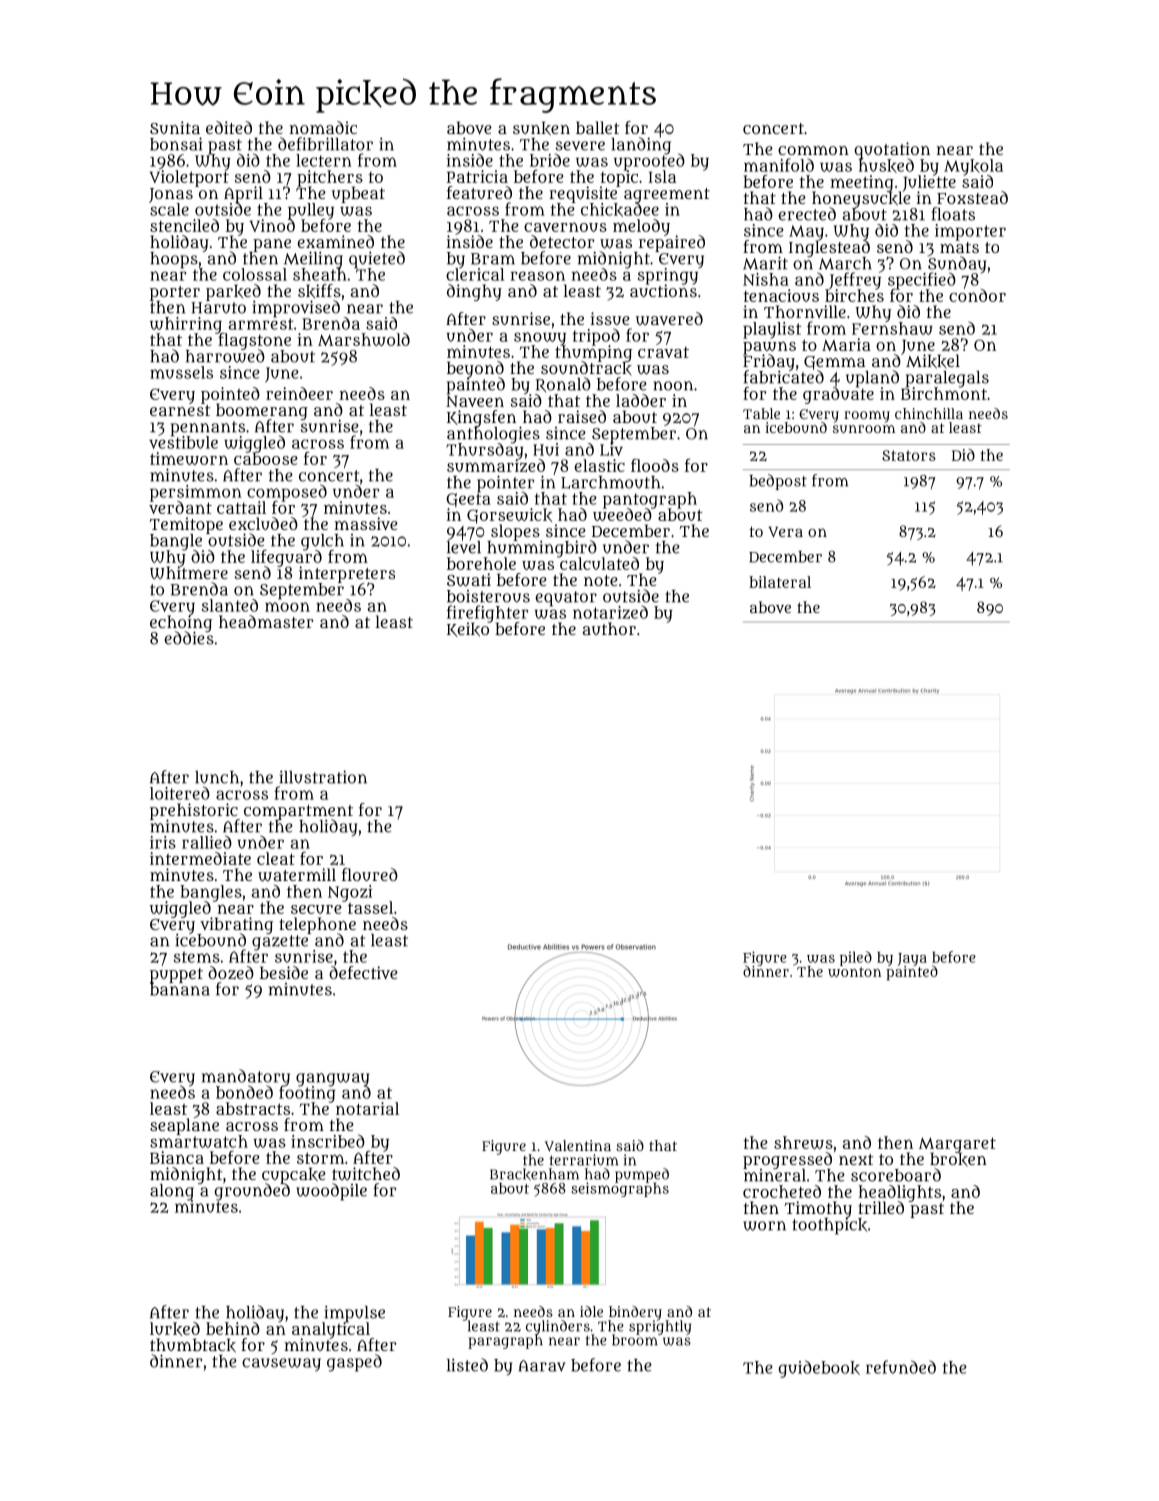  Describe the element at coordinates (236, 925) in the screenshot. I see `vibrating` at that location.
